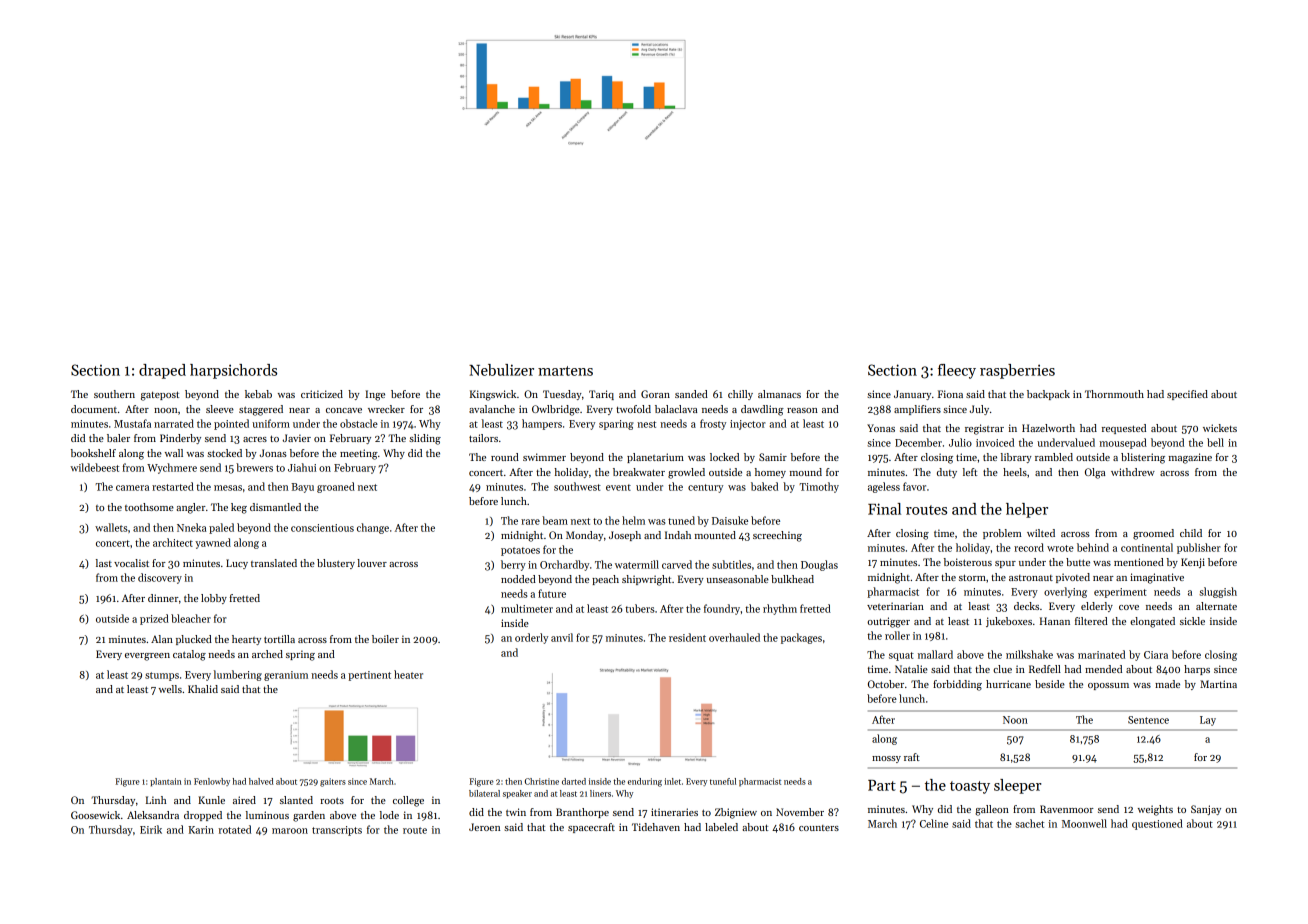  What do you see at coordinates (408, 674) in the screenshot?
I see `heater` at bounding box center [408, 674].
